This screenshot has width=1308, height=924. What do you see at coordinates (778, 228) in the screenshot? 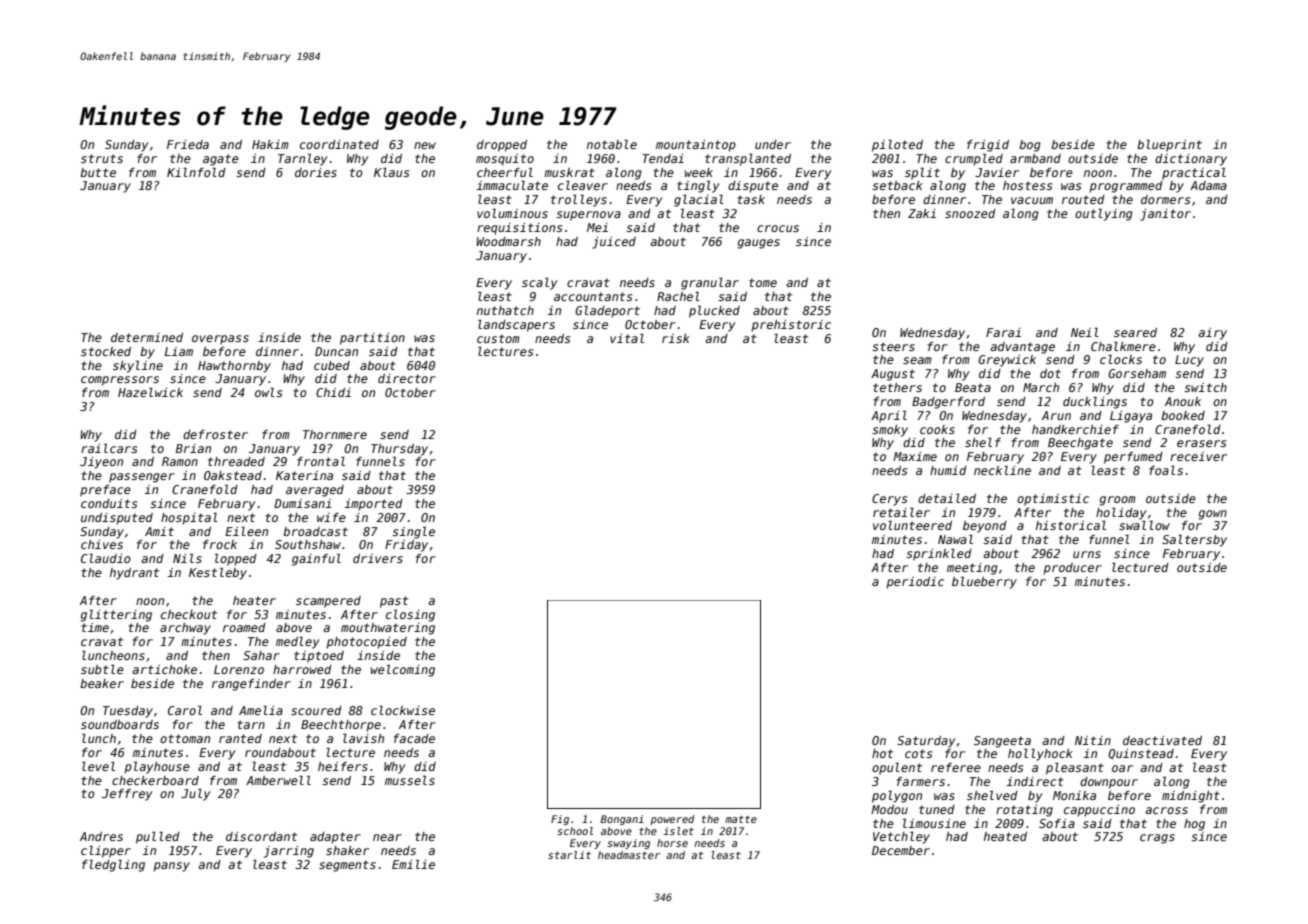
I see `crocus` at bounding box center [778, 228].
